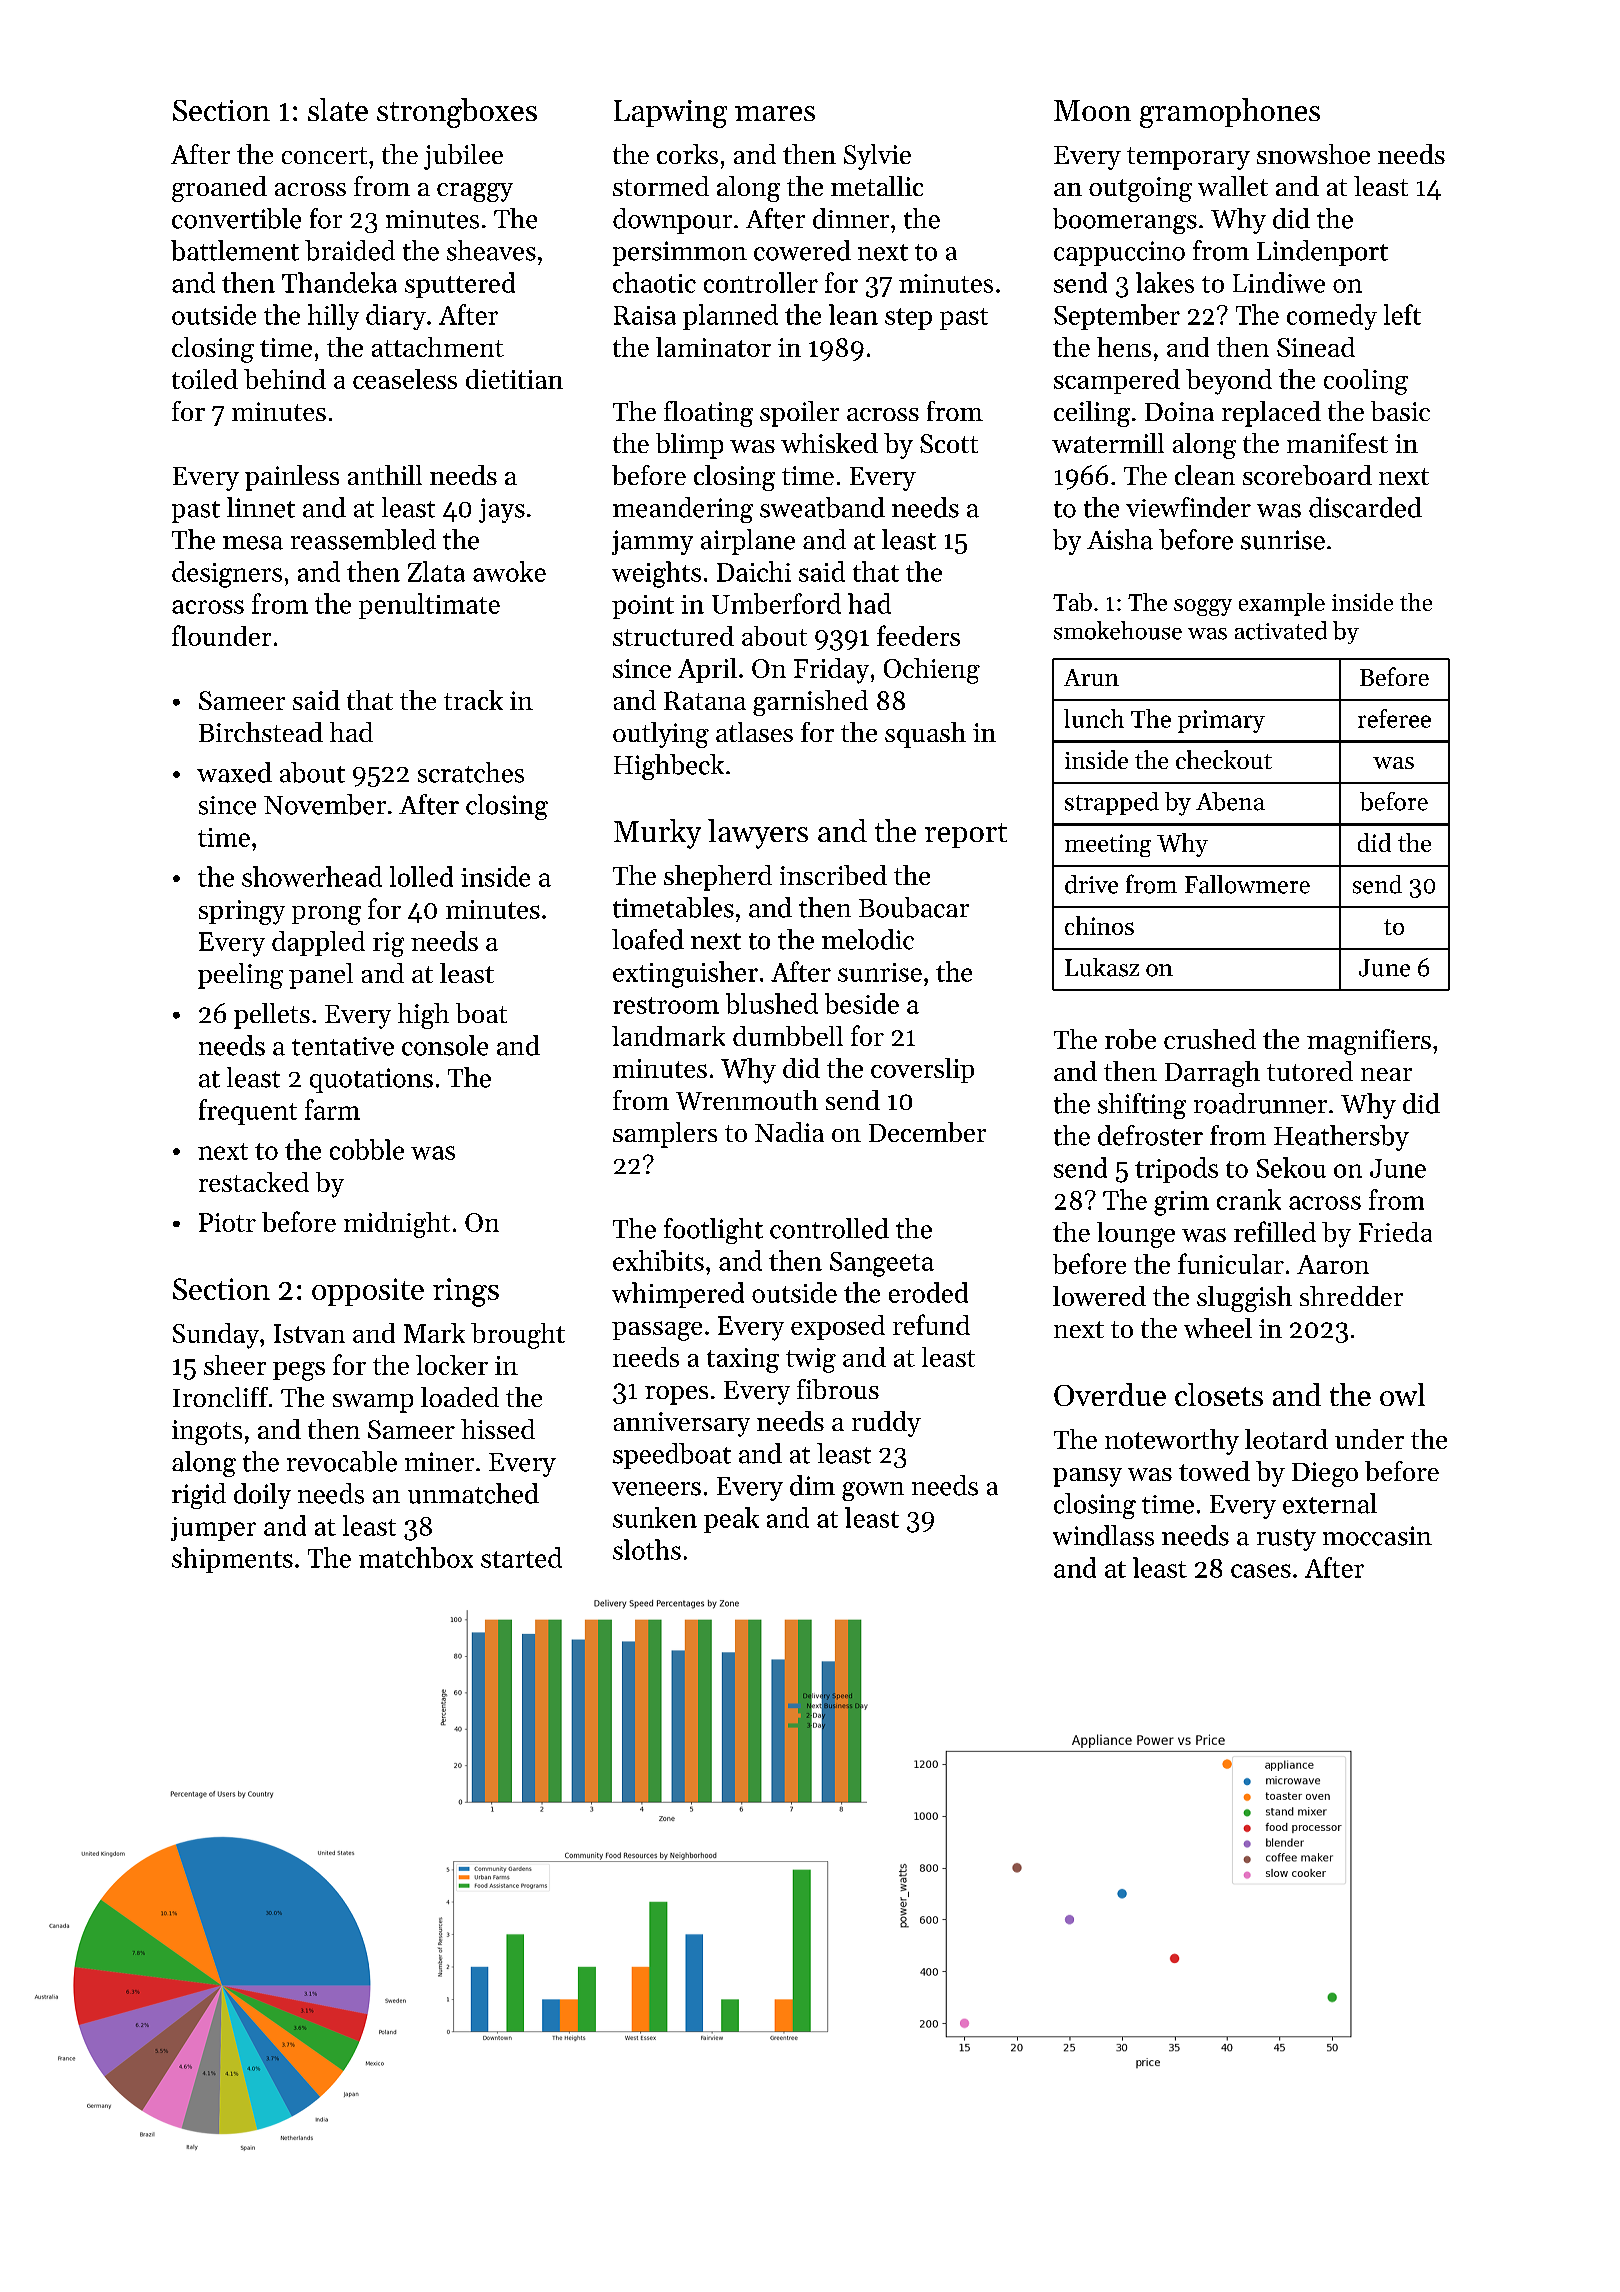 The height and width of the image is (2292, 1620). Describe the element at coordinates (1219, 1394) in the image. I see `closets` at that location.
